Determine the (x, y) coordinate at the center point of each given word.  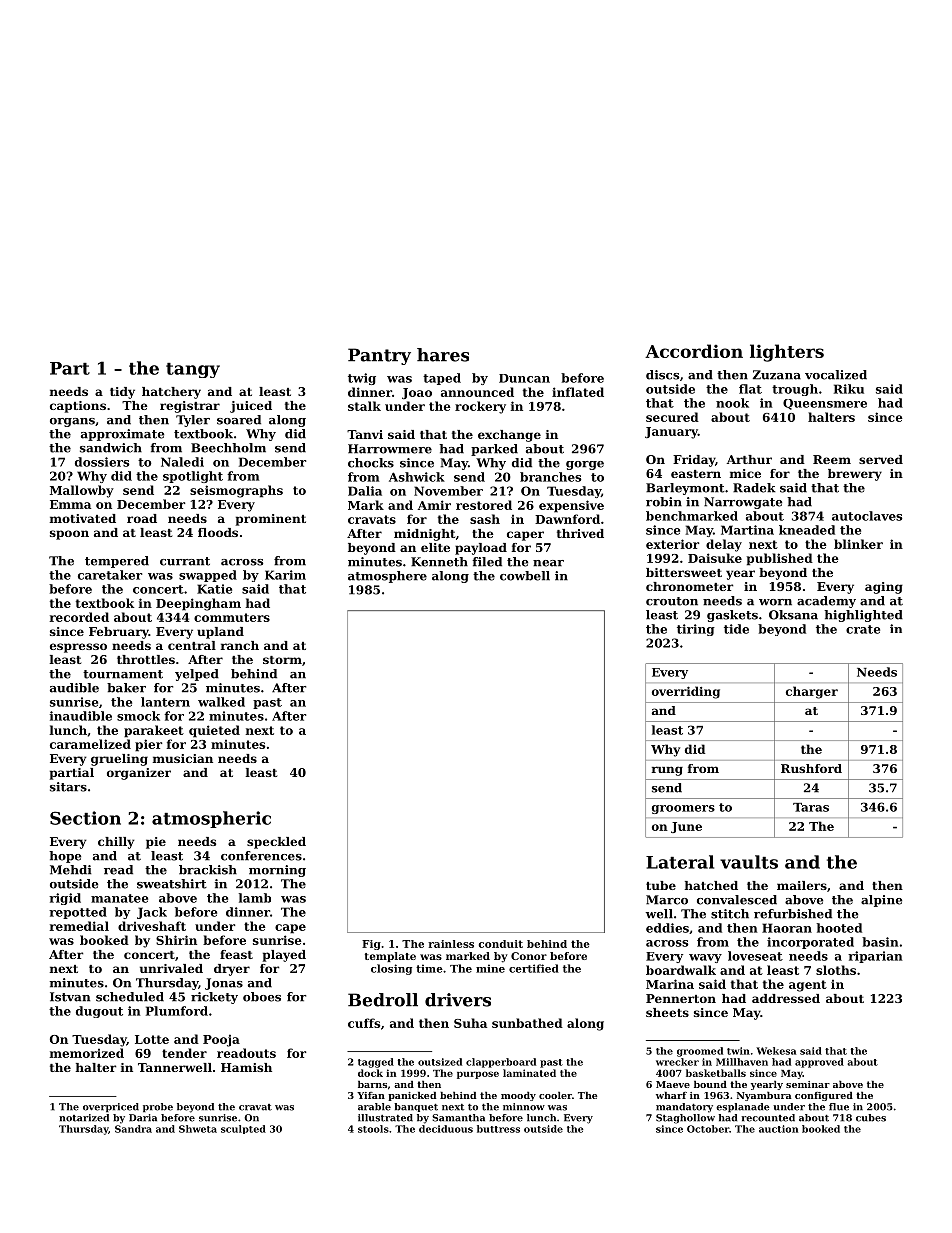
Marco (667, 900)
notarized (84, 1118)
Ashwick (417, 477)
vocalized (836, 375)
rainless (451, 944)
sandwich (111, 448)
